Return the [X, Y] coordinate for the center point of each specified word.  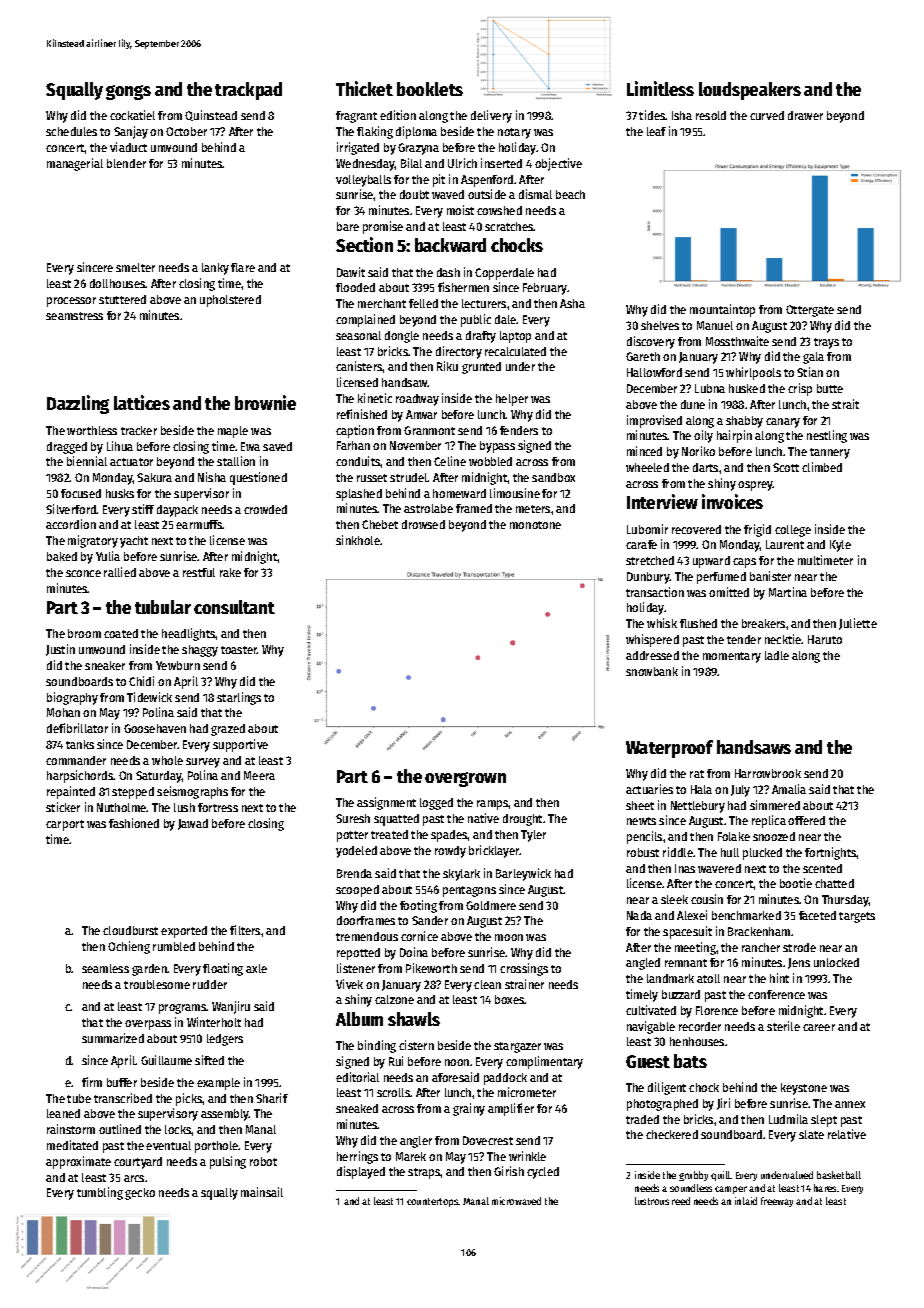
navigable [651, 1027]
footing [418, 906]
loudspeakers [750, 91]
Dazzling [78, 404]
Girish [509, 1171]
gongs [128, 92]
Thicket [364, 88]
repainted [71, 792]
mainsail [262, 1192]
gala [813, 358]
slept [824, 1121]
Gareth [643, 356]
